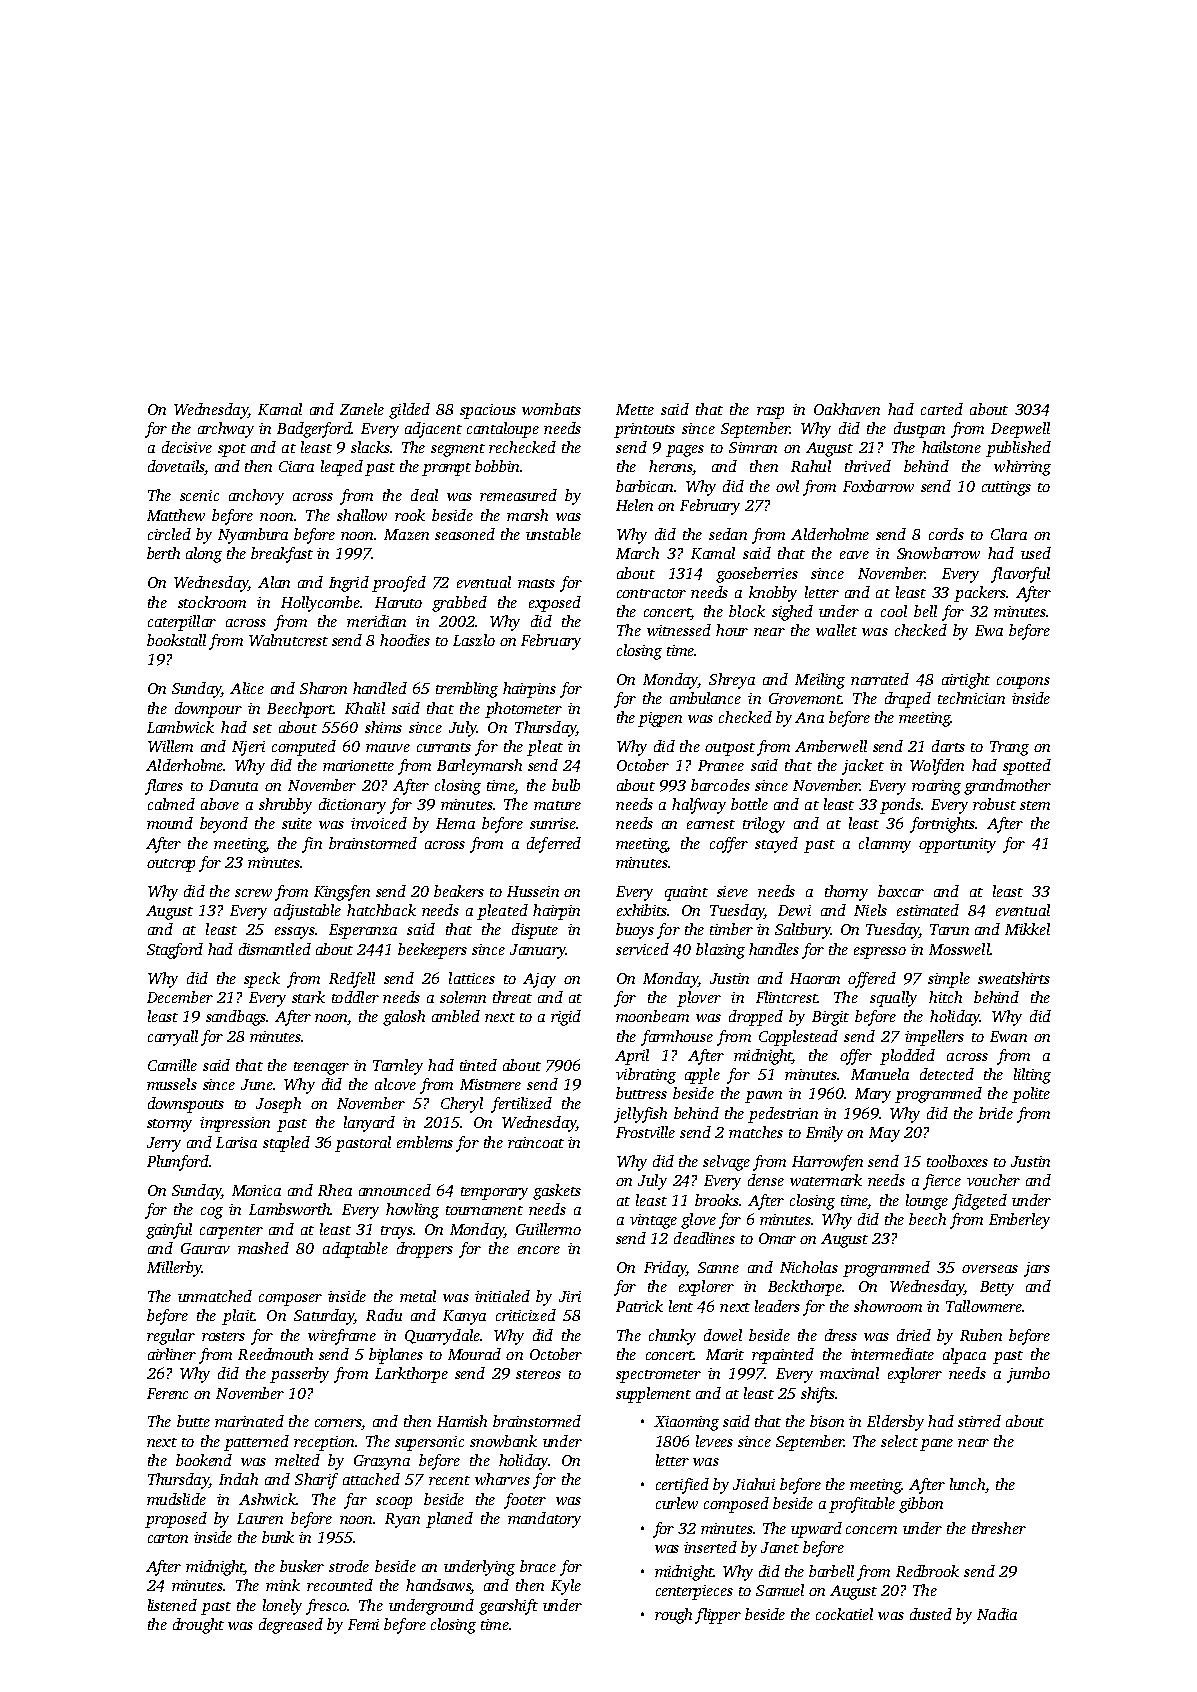  I want to click on darts, so click(948, 746).
